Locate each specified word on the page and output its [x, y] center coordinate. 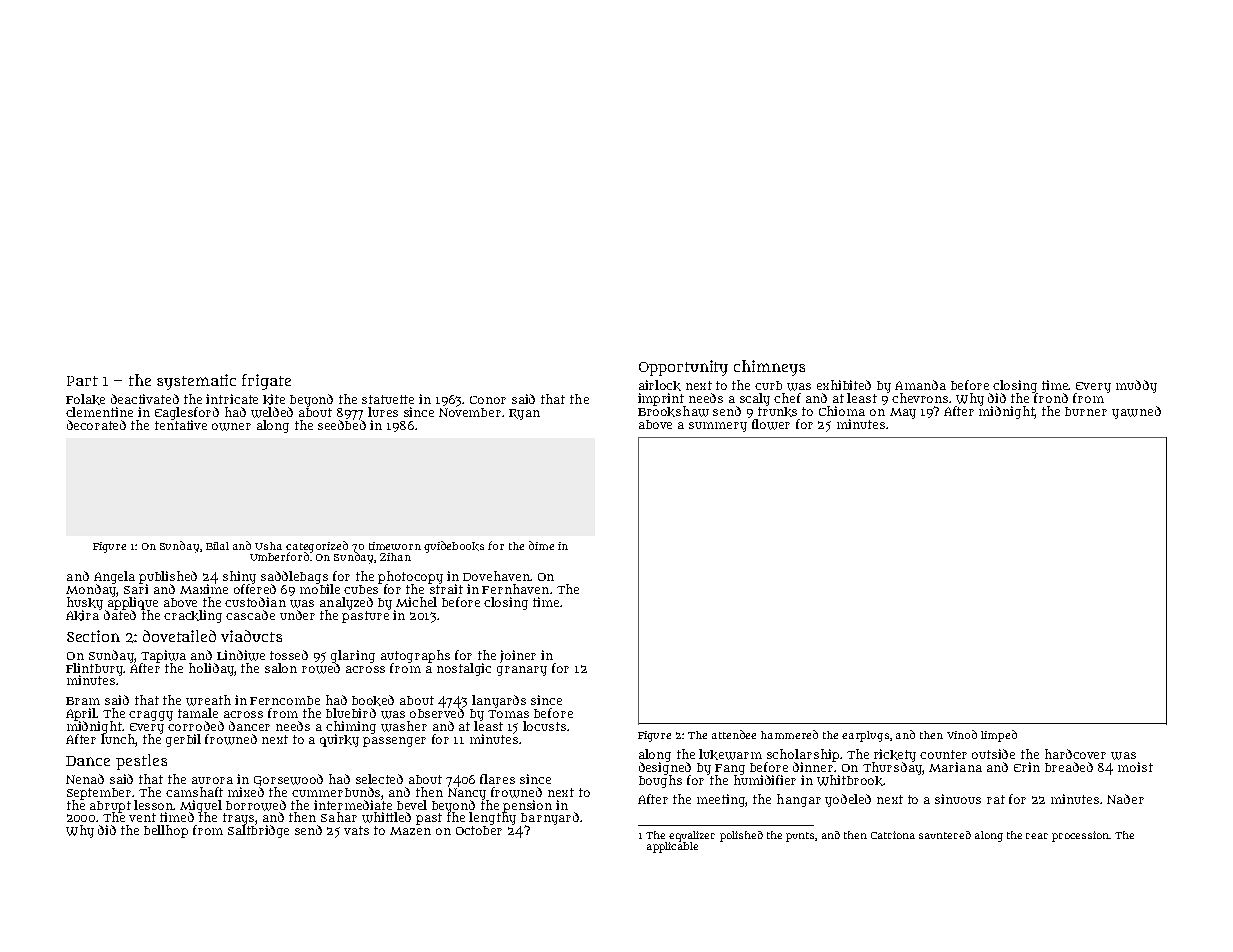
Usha [268, 546]
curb [768, 385]
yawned [1136, 412]
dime [541, 545]
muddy [1136, 386]
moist [1135, 767]
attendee [734, 734]
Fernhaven [515, 589]
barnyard [550, 819]
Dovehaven [496, 576]
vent [142, 817]
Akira [82, 615]
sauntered [945, 835]
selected [379, 779]
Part [82, 381]
